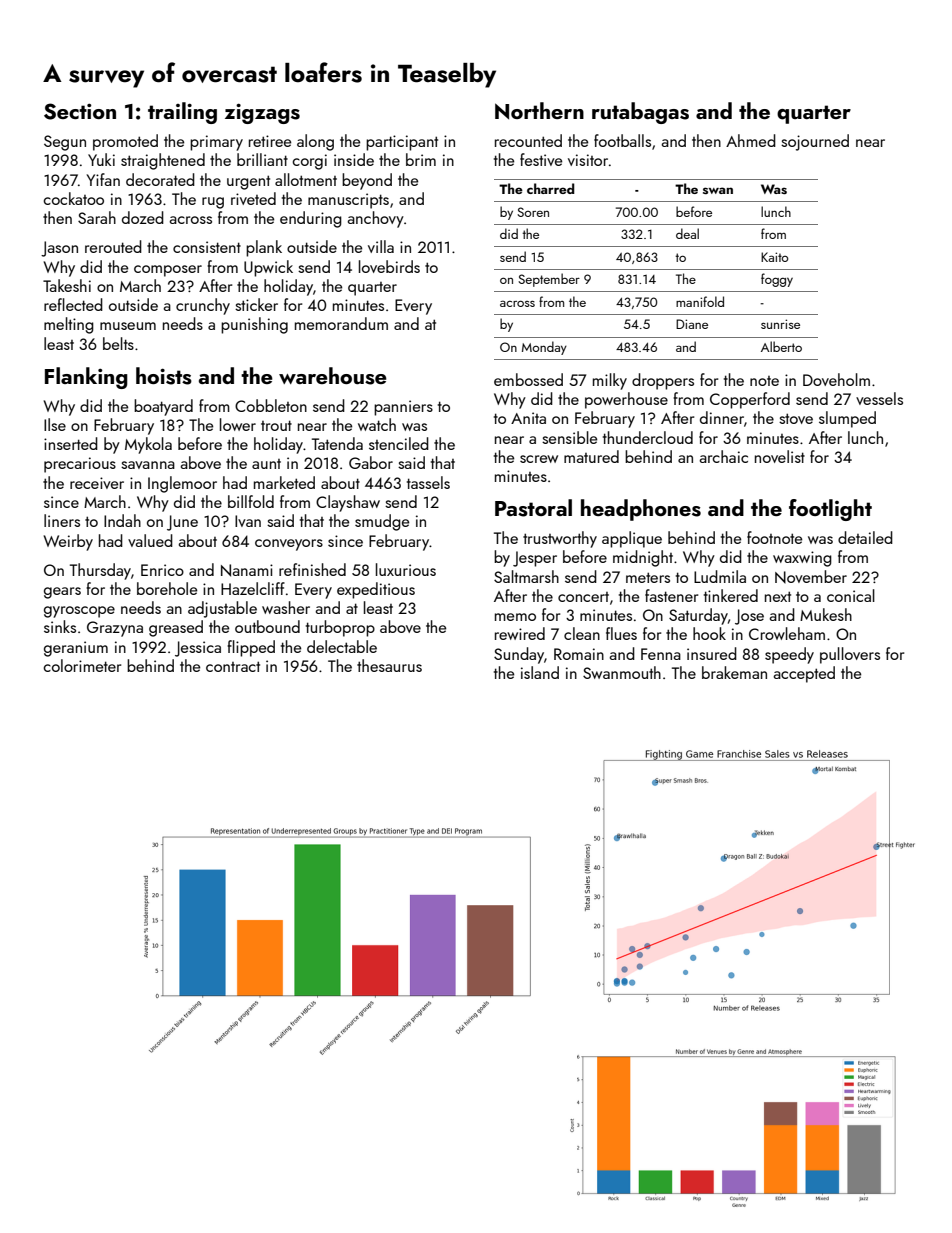  I want to click on deal, so click(687, 233).
